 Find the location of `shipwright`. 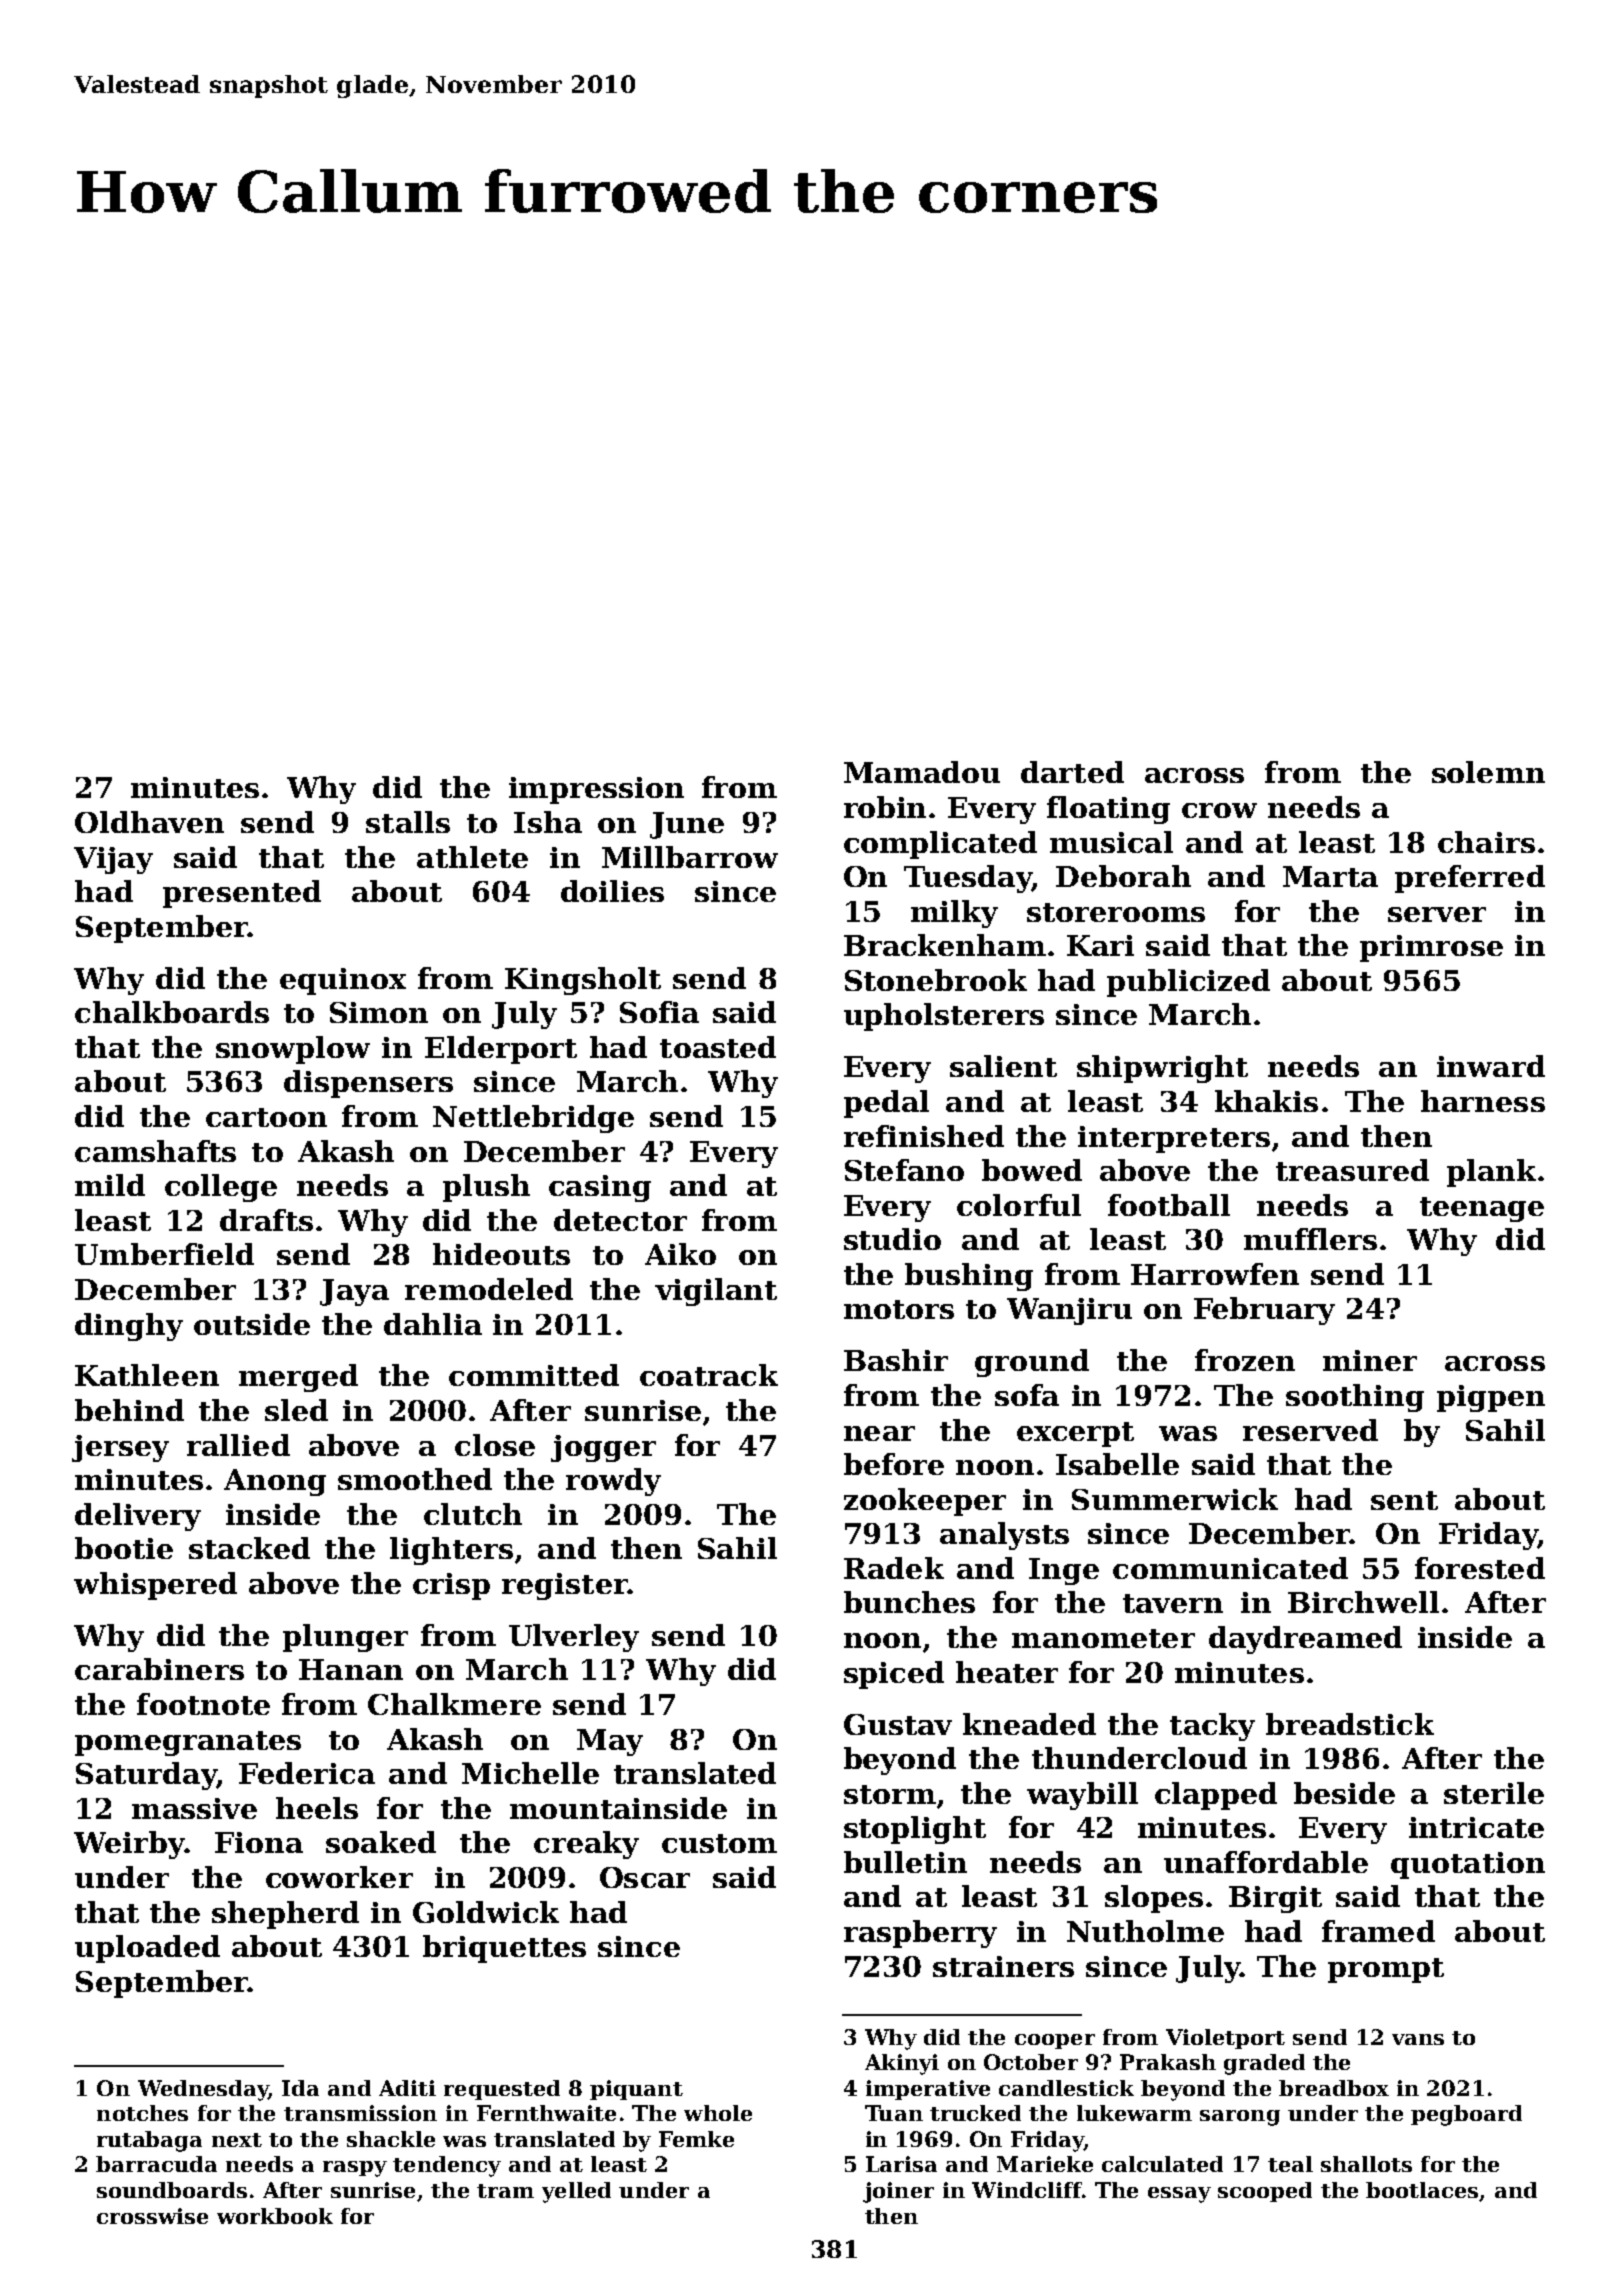

shipwright is located at coordinates (1162, 1069).
